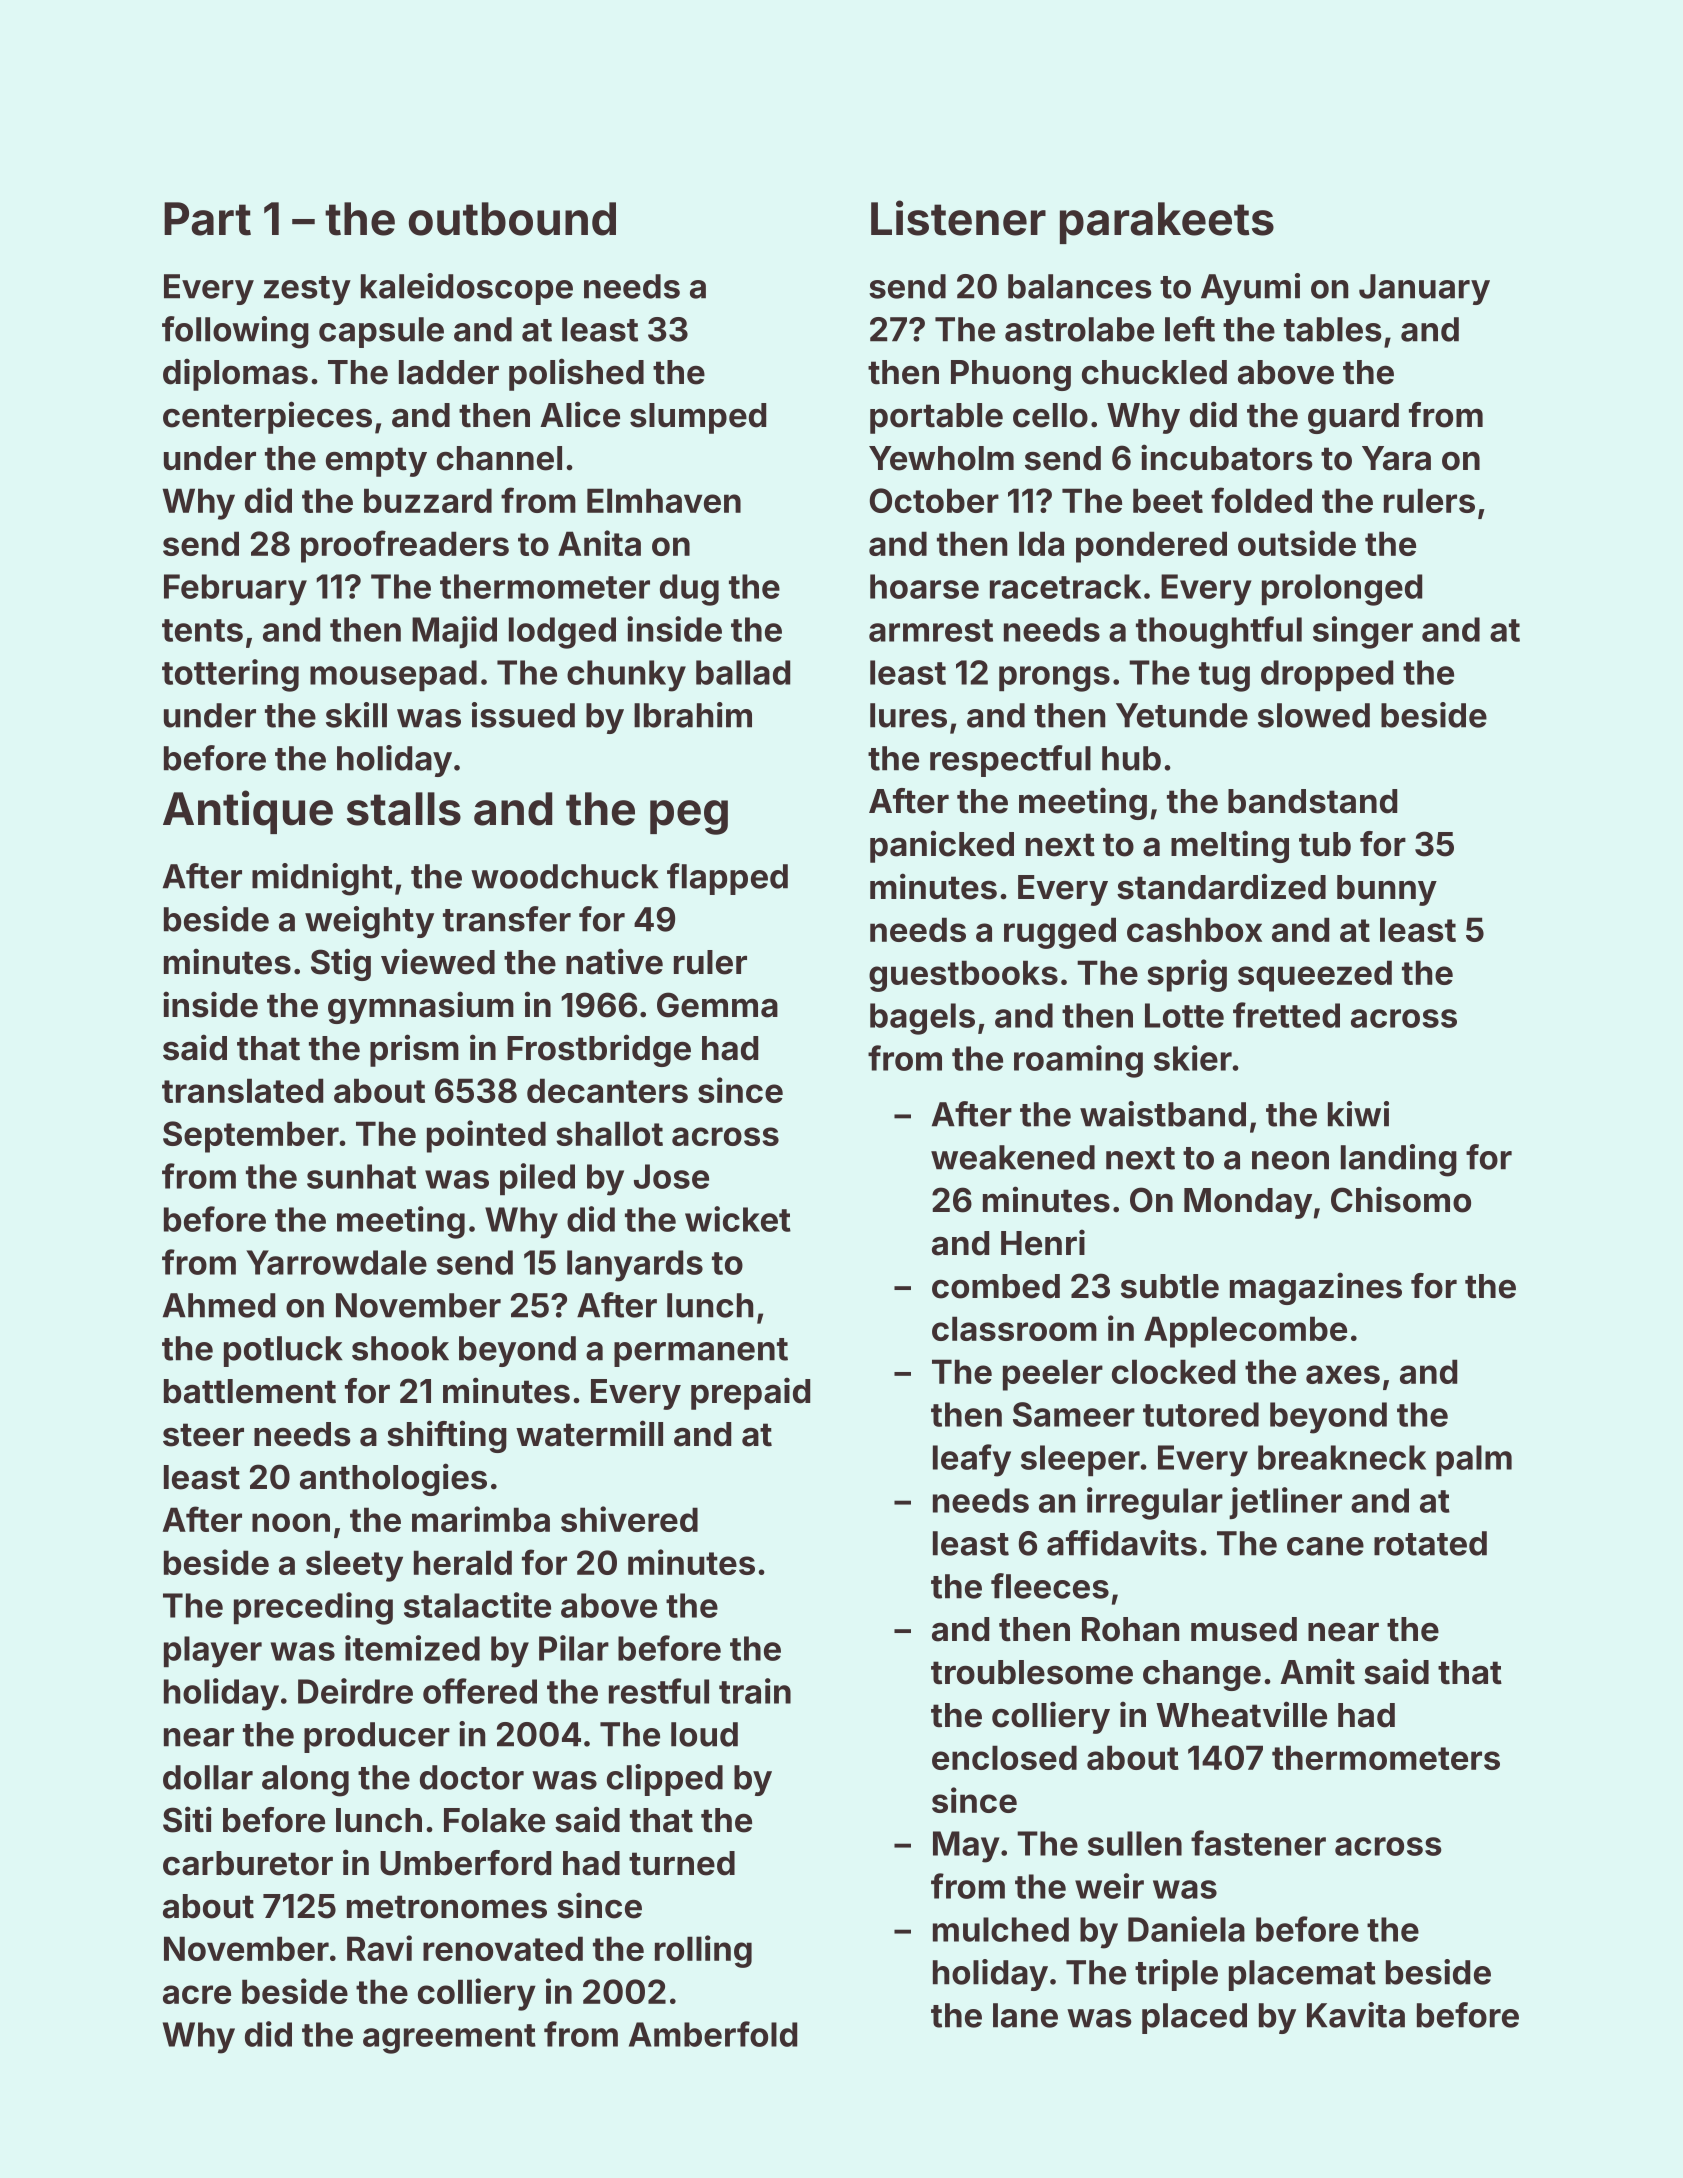 Image resolution: width=1683 pixels, height=2178 pixels. I want to click on February, so click(235, 590).
